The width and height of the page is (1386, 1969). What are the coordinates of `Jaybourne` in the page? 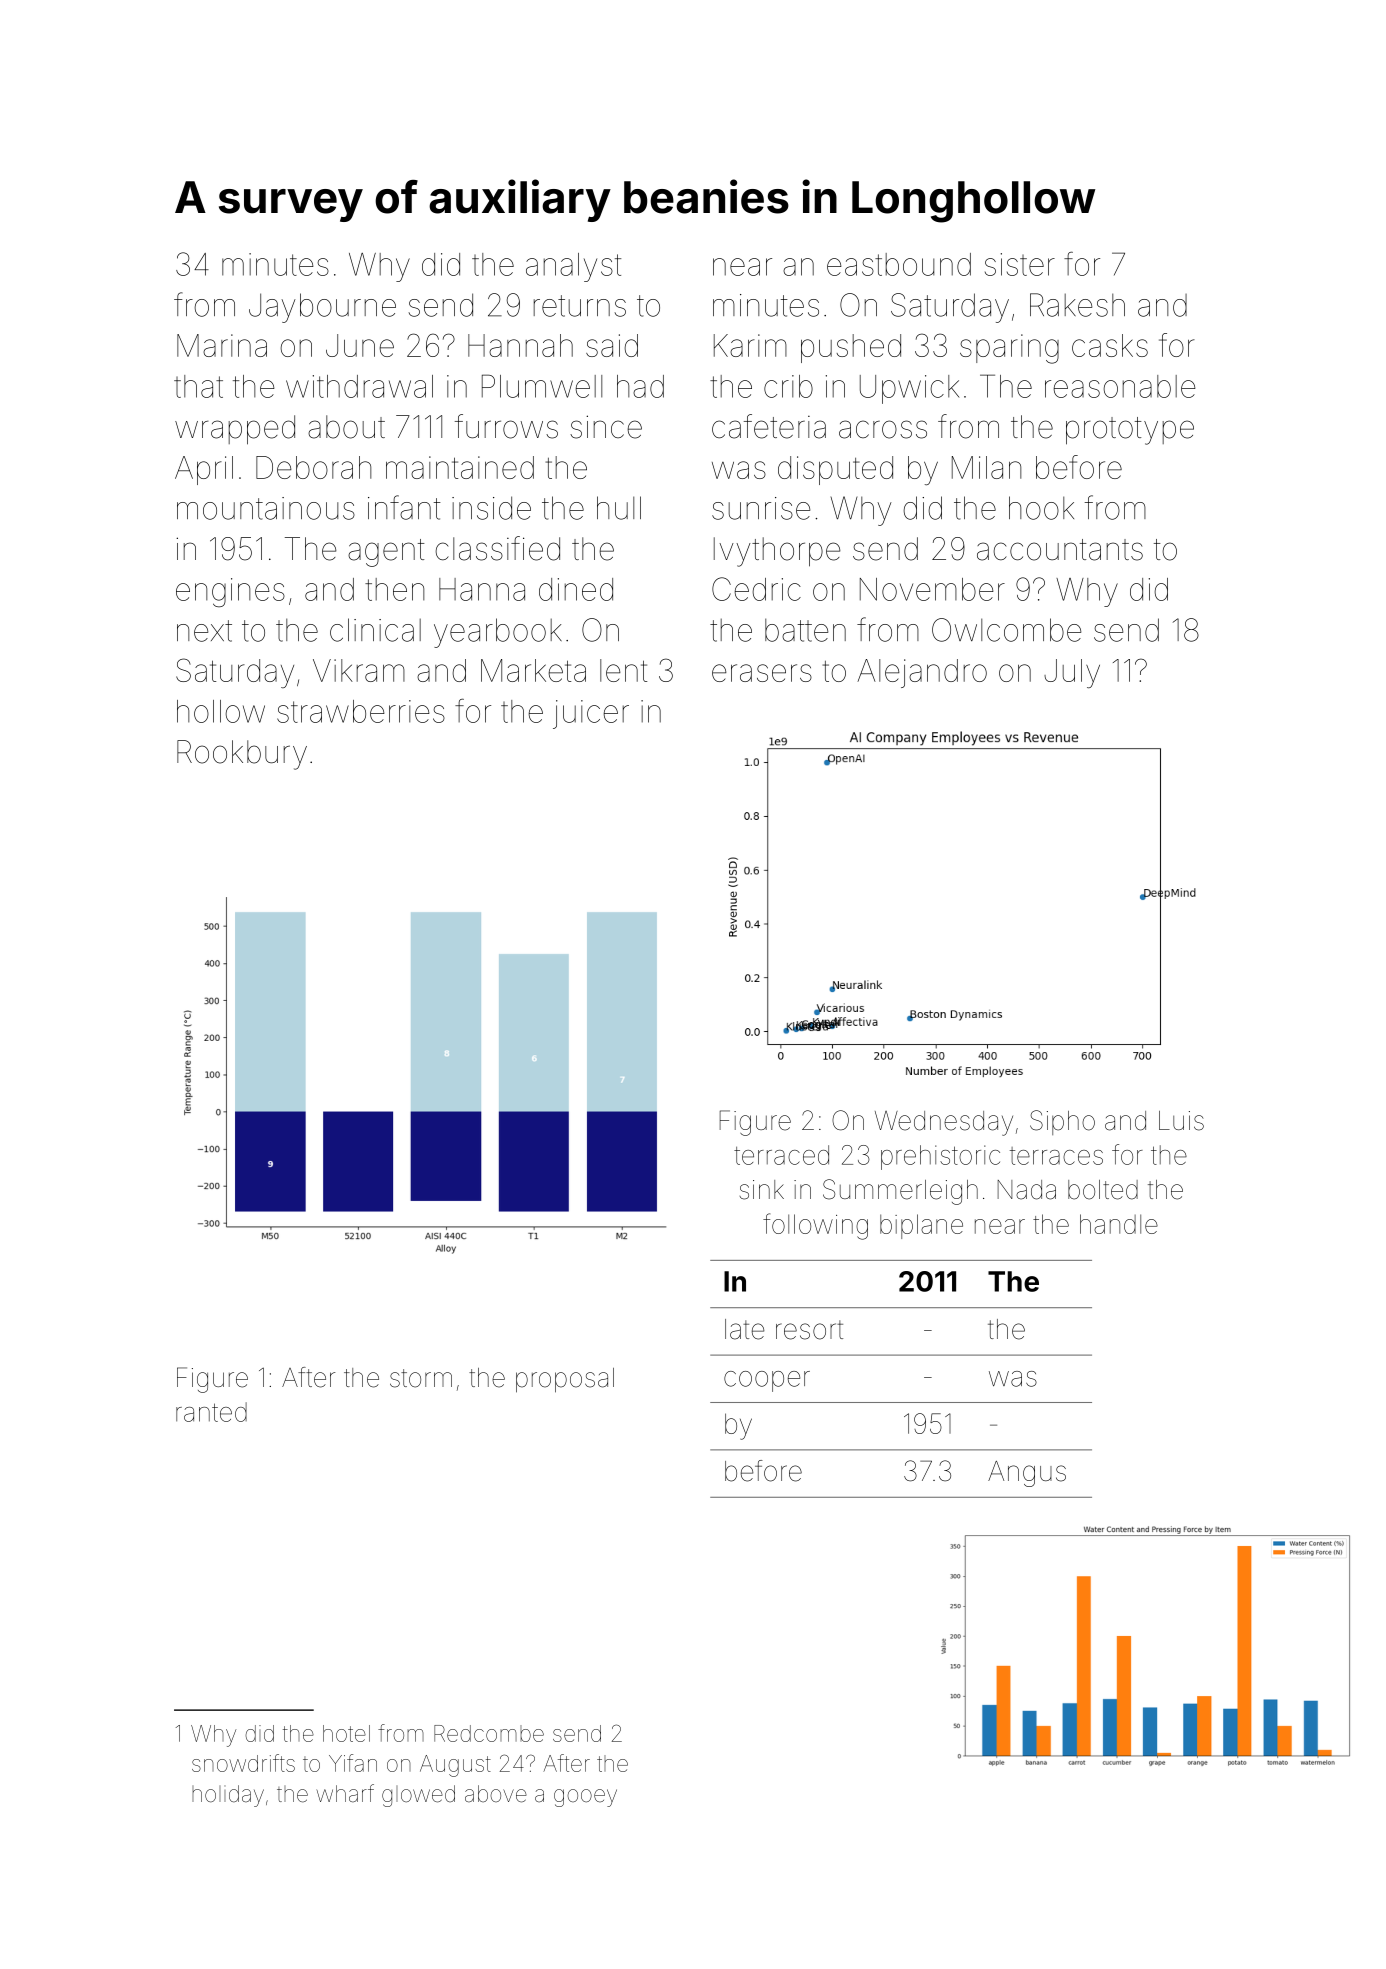 It's located at (322, 308).
